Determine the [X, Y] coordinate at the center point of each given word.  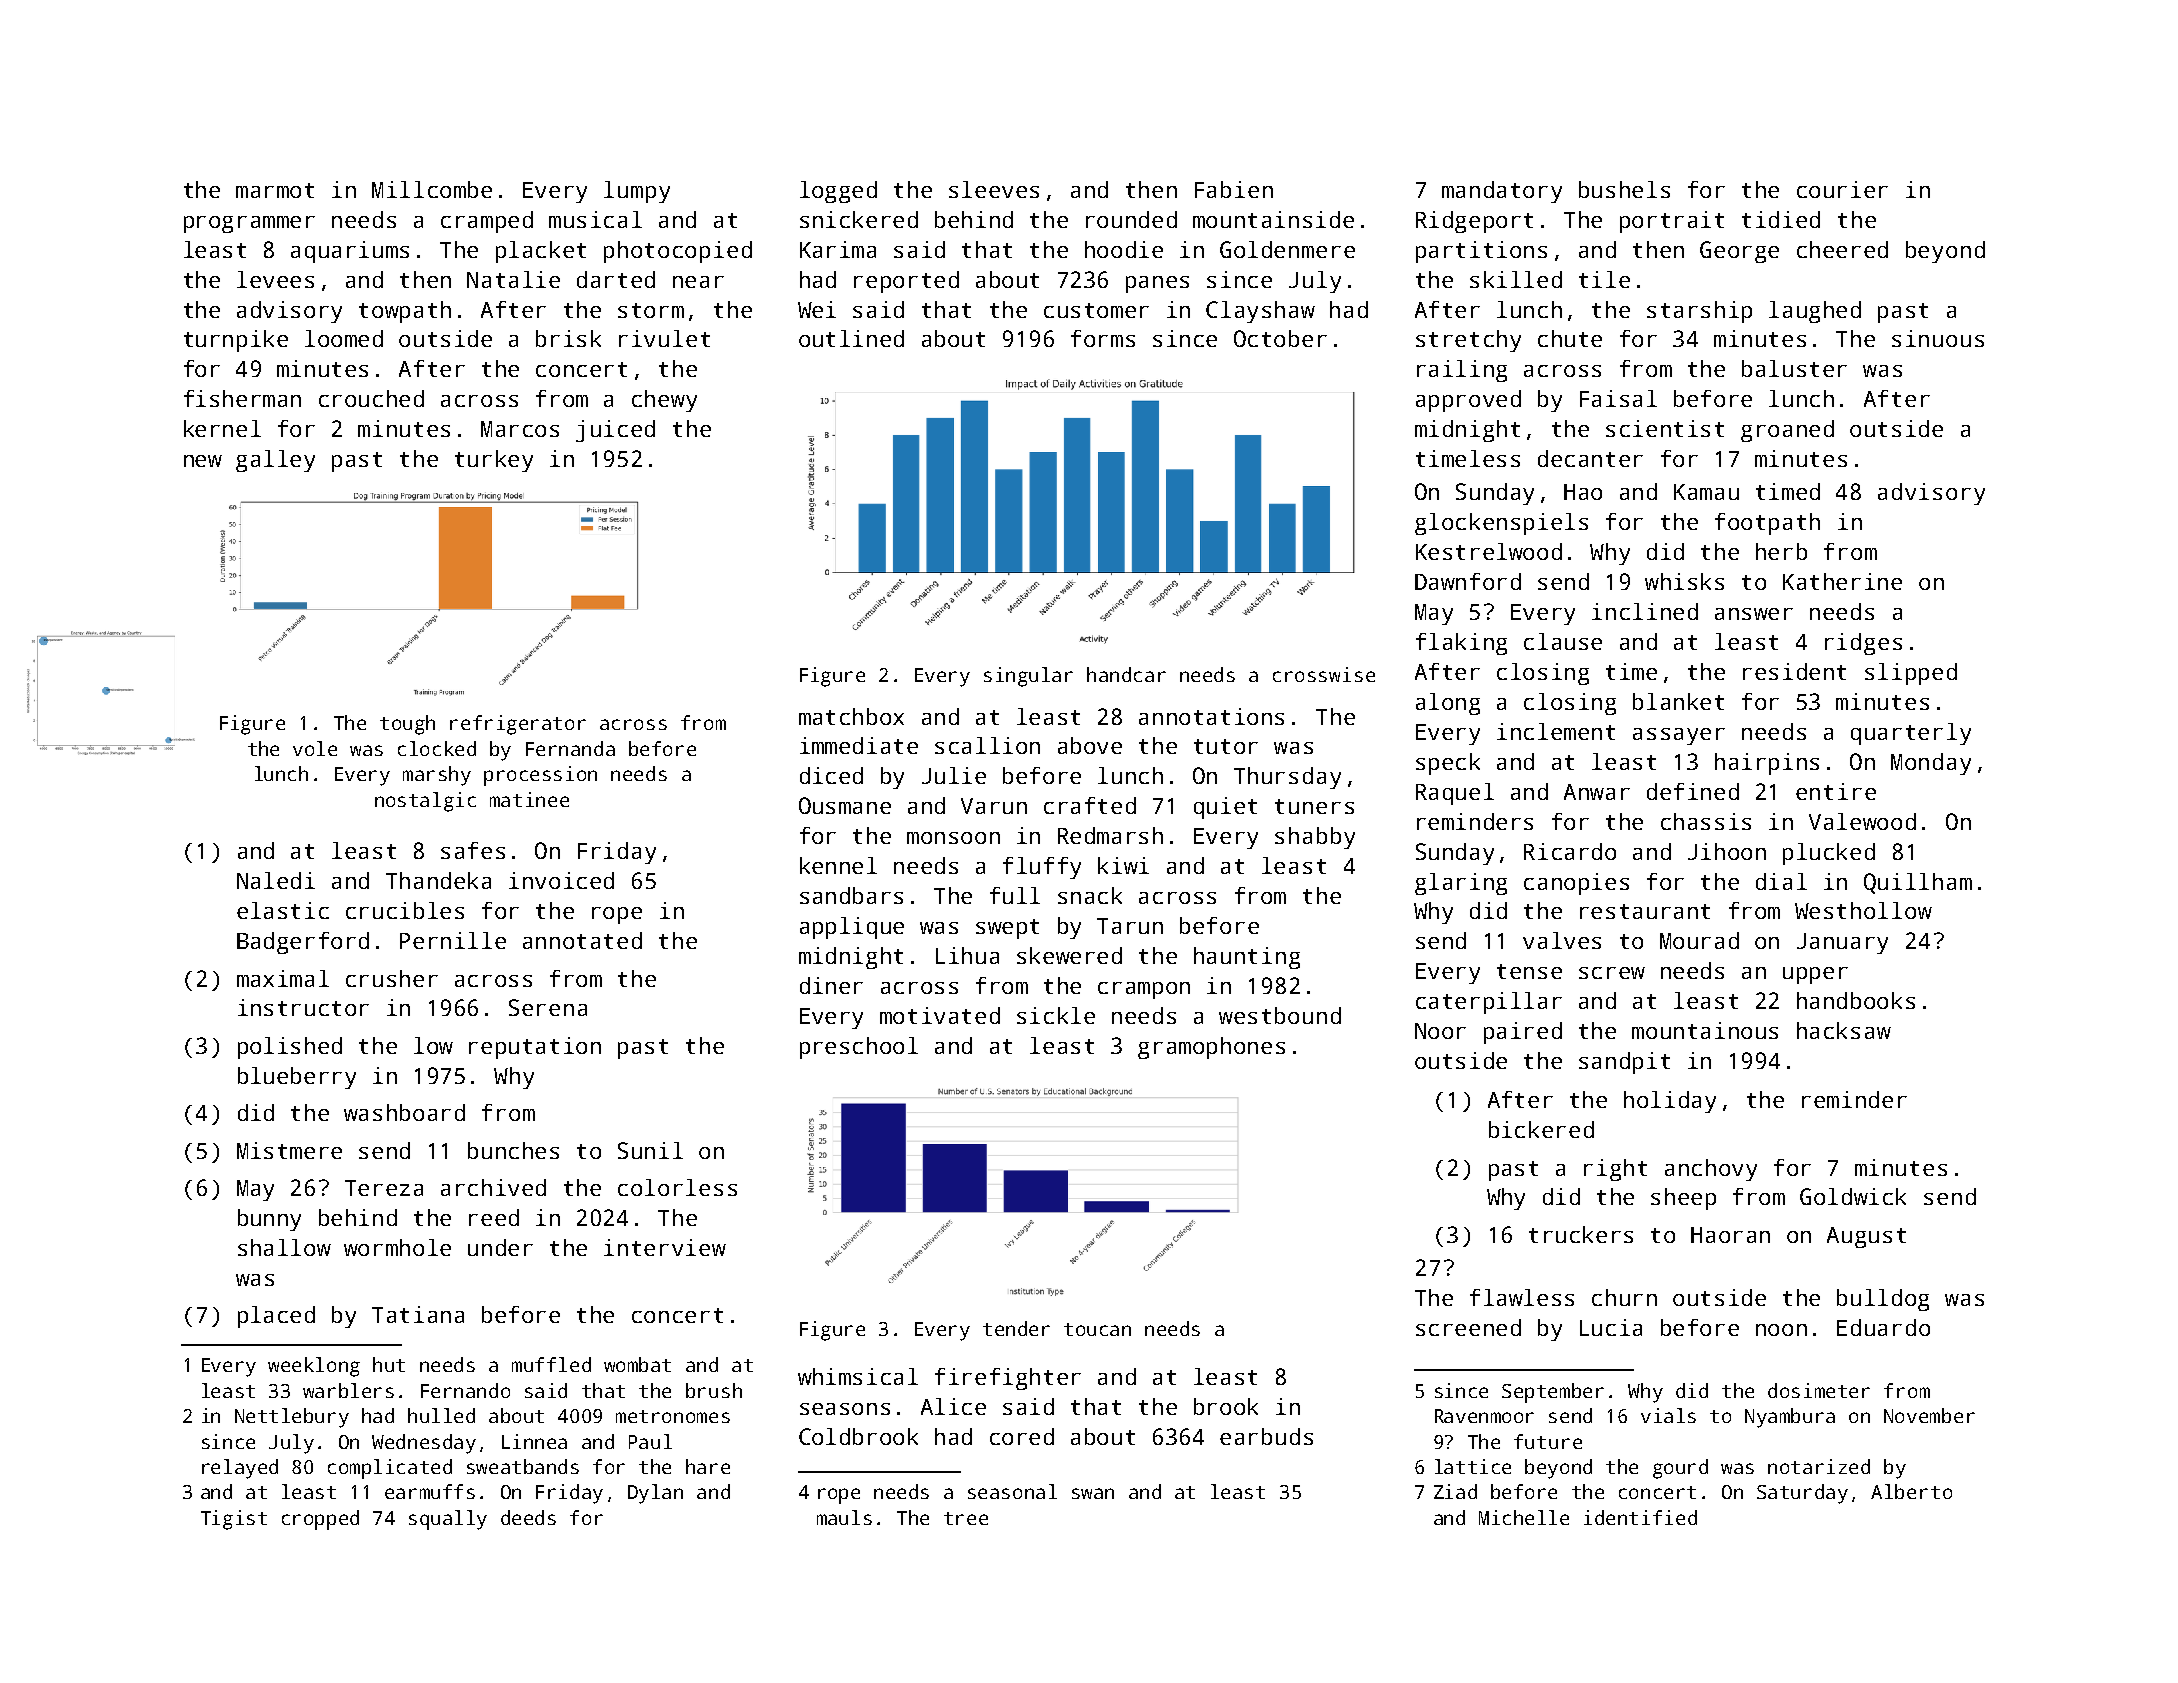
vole [315, 748]
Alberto [1911, 1491]
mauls [844, 1517]
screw [1612, 973]
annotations [1211, 716]
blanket [1678, 701]
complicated [390, 1469]
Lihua [967, 955]
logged [838, 192]
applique [852, 928]
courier [1842, 189]
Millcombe [432, 189]
